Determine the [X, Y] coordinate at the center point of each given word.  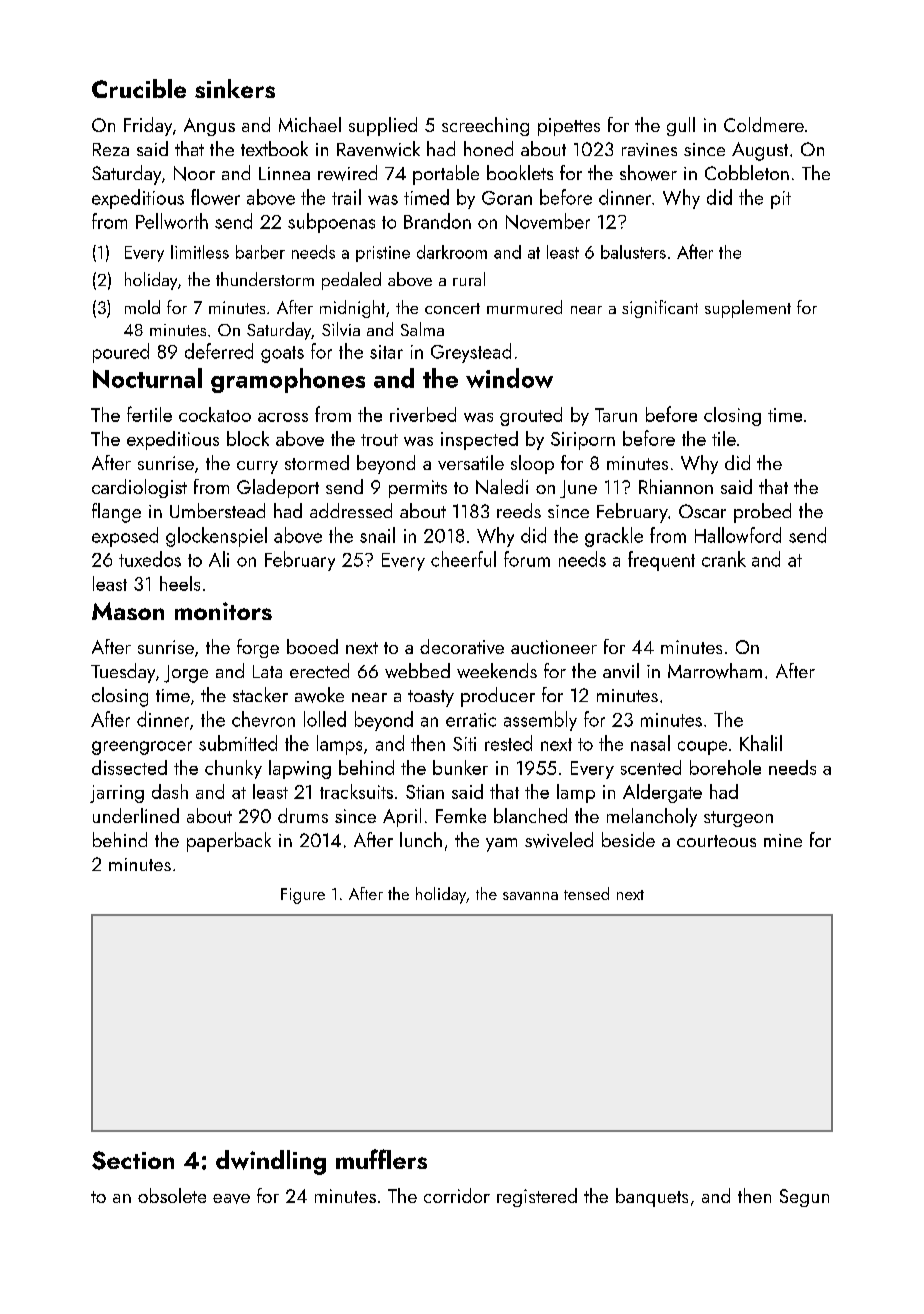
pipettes [569, 127]
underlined [136, 815]
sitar [386, 352]
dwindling [271, 1162]
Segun [804, 1198]
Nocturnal [147, 378]
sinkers [235, 88]
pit [781, 200]
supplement [748, 309]
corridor [457, 1195]
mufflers [381, 1159]
